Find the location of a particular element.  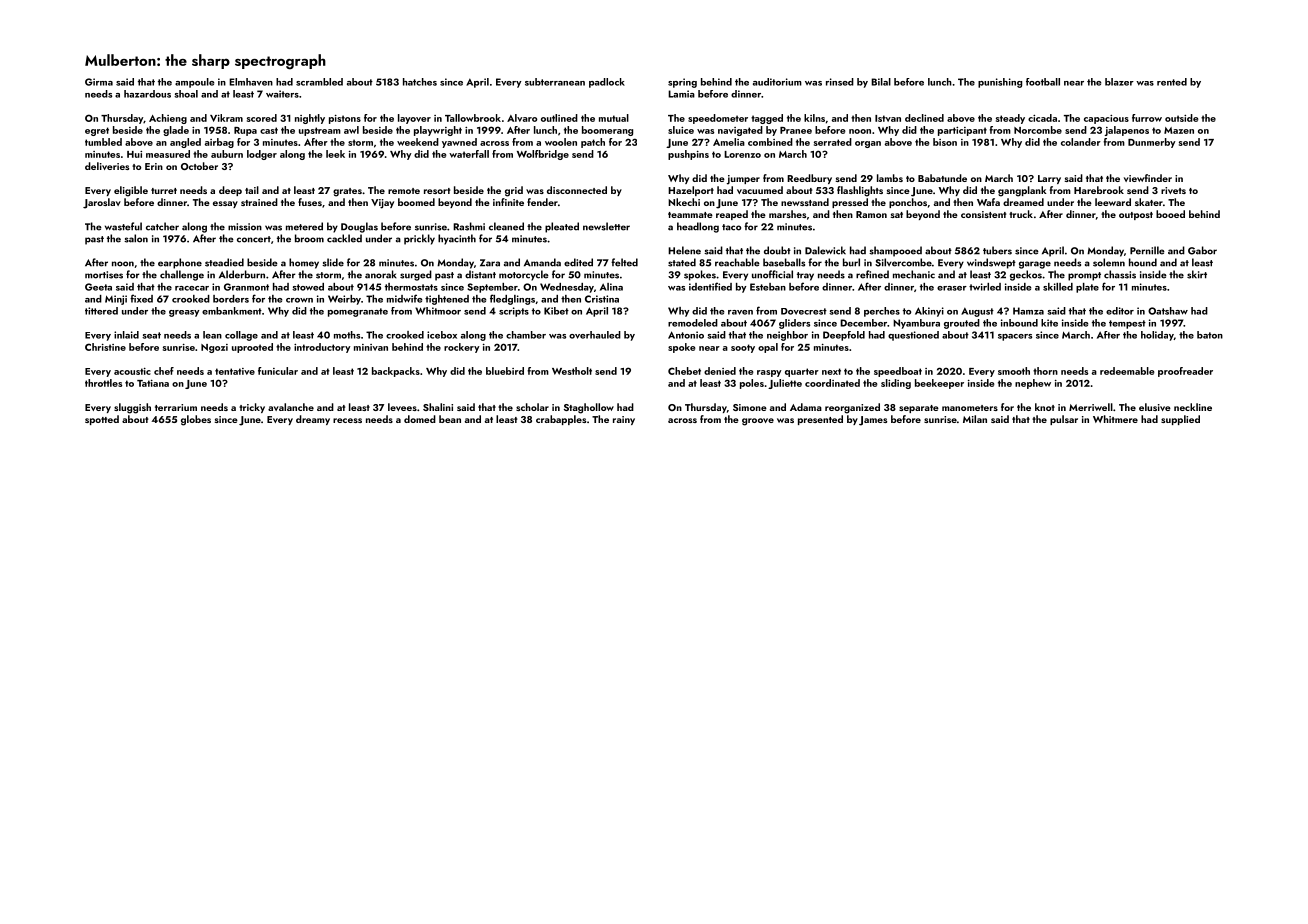

slide is located at coordinates (333, 262).
